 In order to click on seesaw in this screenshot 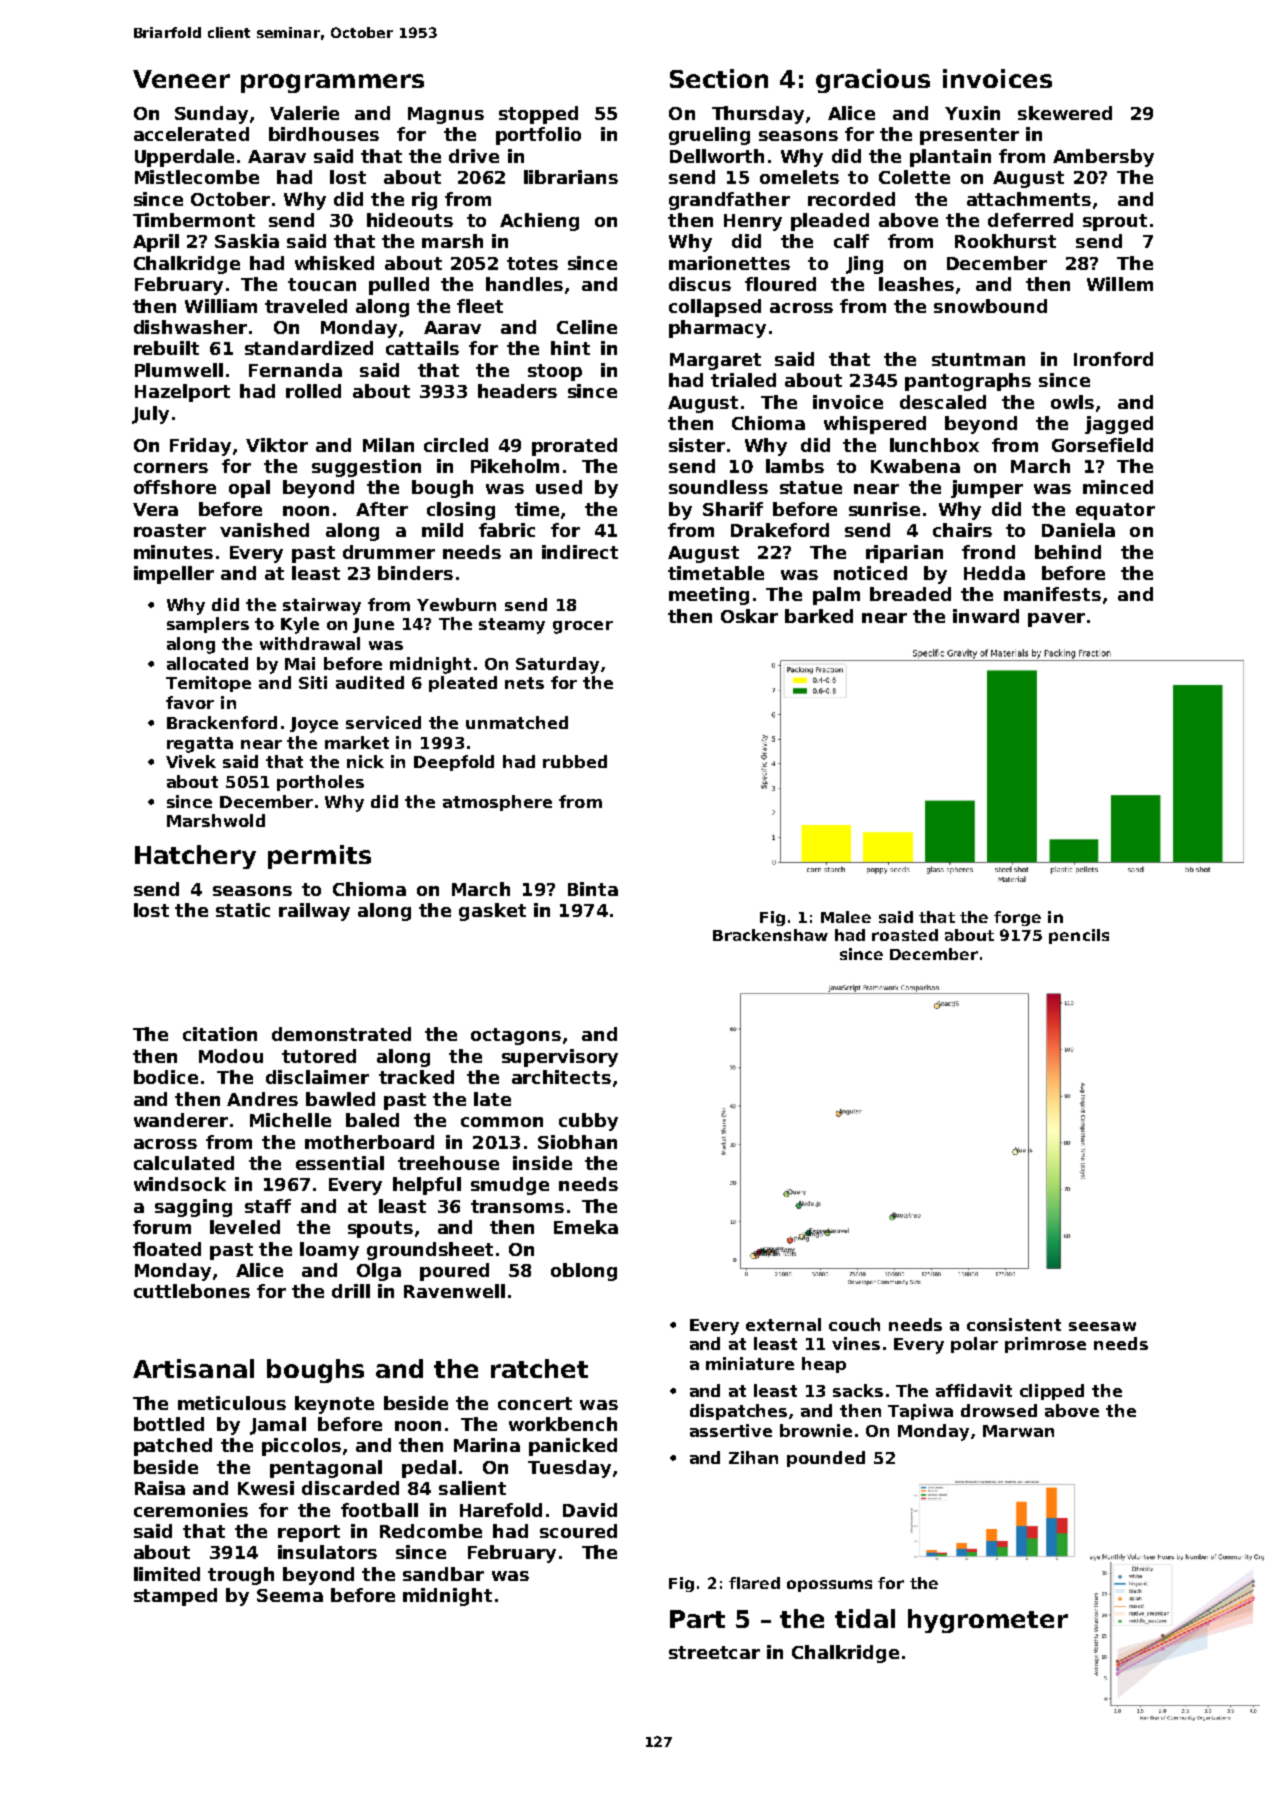, I will do `click(1102, 1326)`.
